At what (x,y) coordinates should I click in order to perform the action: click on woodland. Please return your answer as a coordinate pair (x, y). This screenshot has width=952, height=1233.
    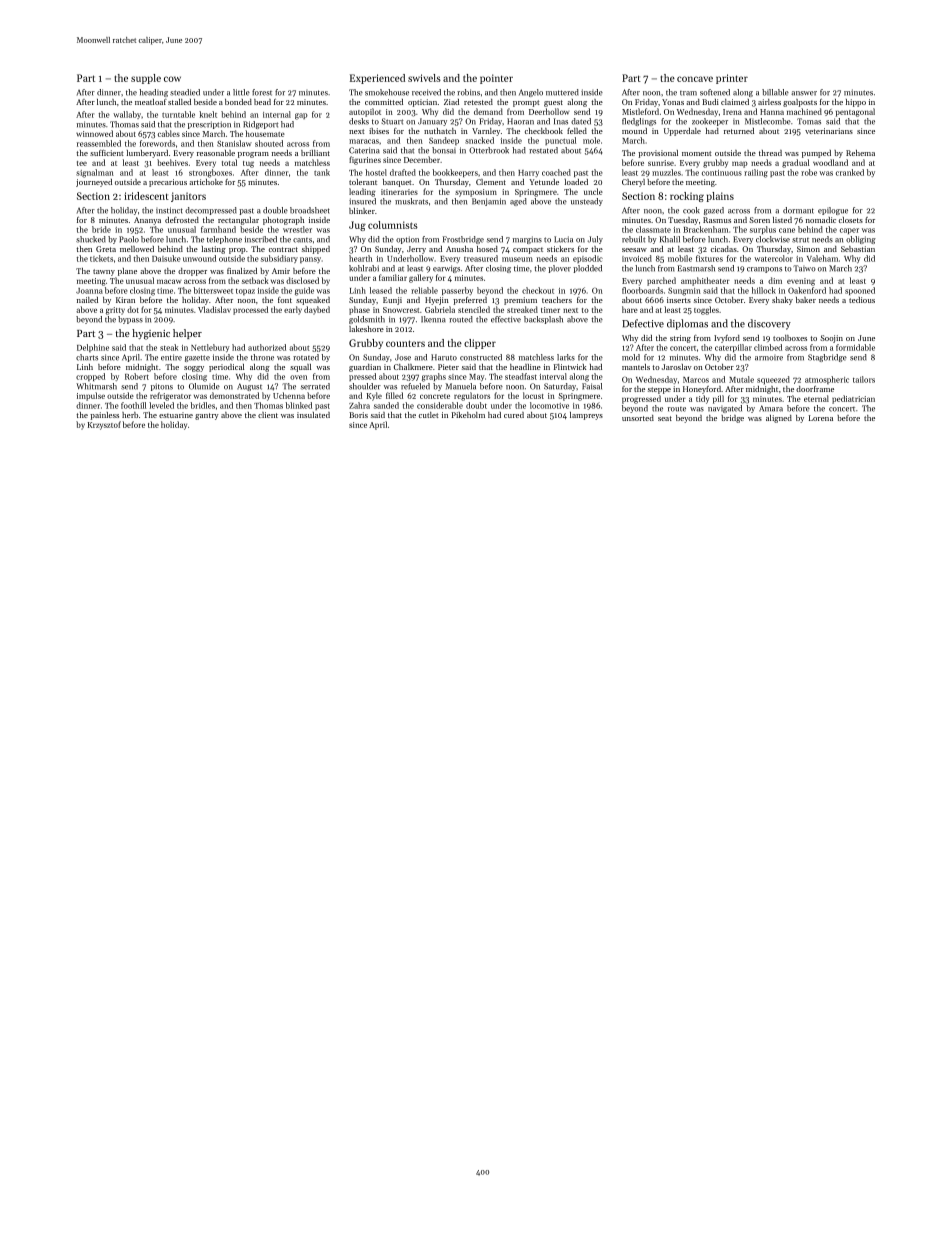
    Looking at the image, I should click on (830, 162).
